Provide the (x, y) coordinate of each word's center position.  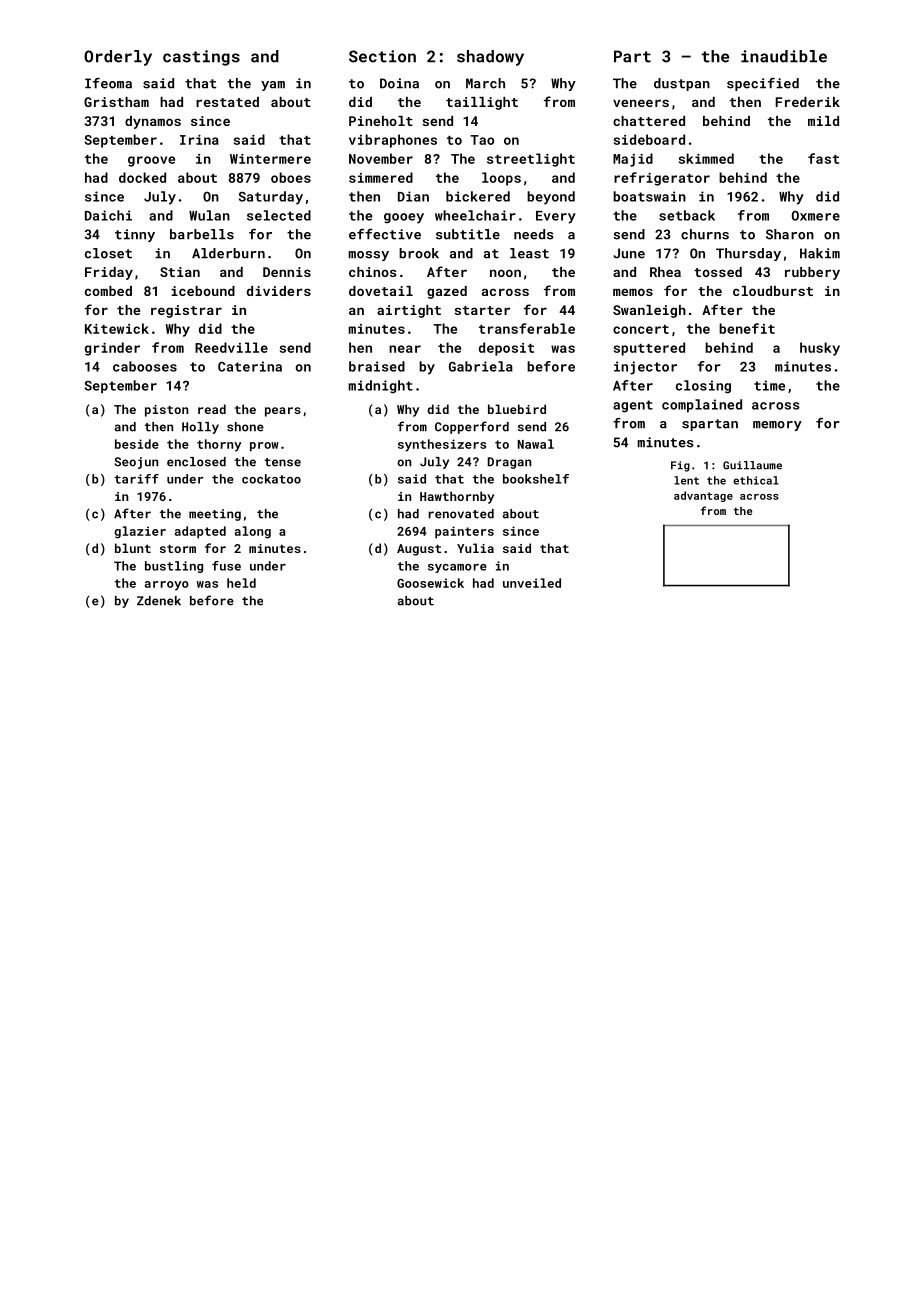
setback (687, 215)
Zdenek (159, 601)
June (629, 253)
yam (273, 86)
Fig (680, 466)
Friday (109, 273)
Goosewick (430, 583)
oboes (291, 177)
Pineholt (381, 121)
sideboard (649, 139)
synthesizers (442, 445)
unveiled (532, 583)
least (529, 253)
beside (137, 444)
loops (501, 179)
